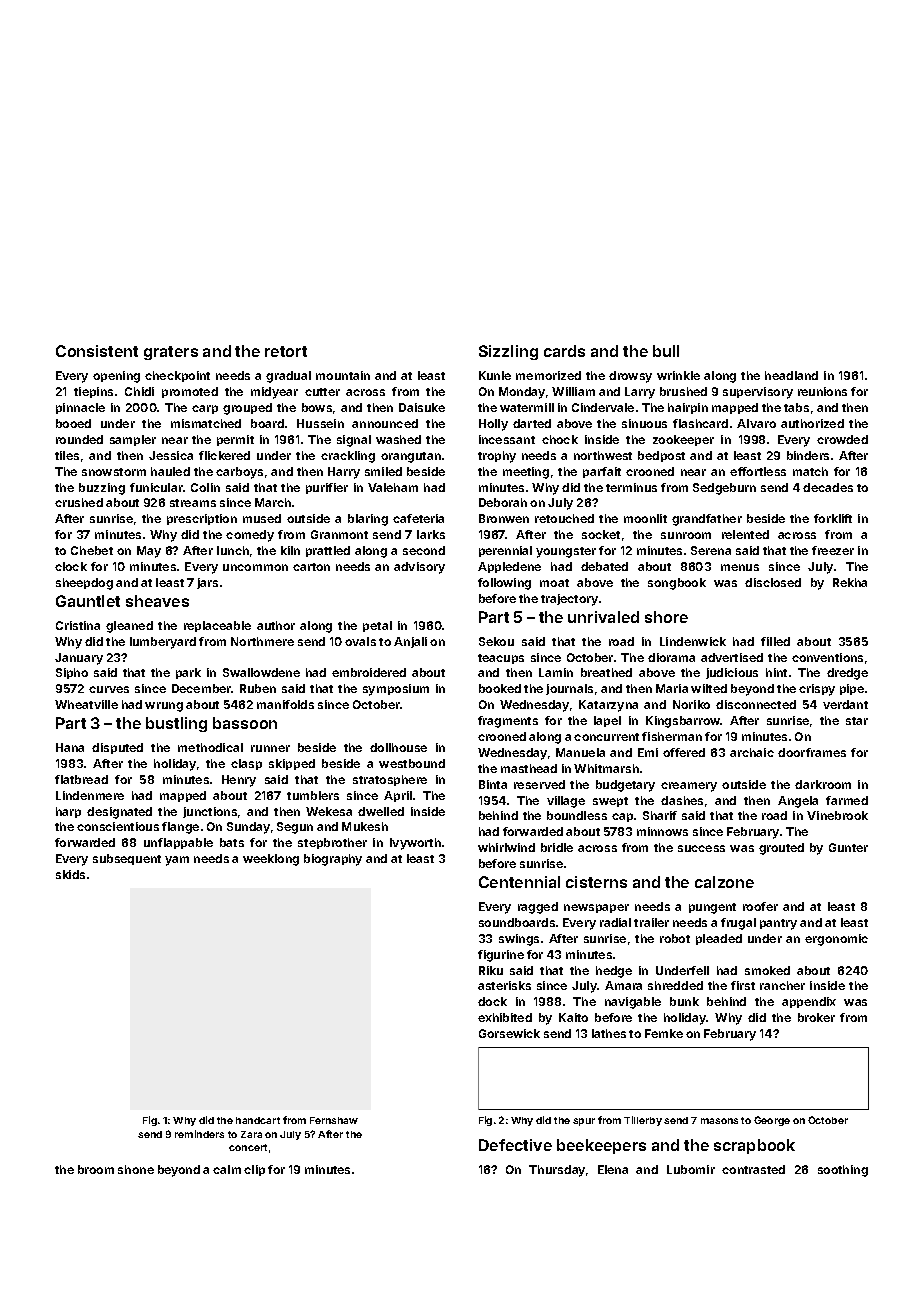  What do you see at coordinates (644, 423) in the screenshot?
I see `sinuous` at bounding box center [644, 423].
